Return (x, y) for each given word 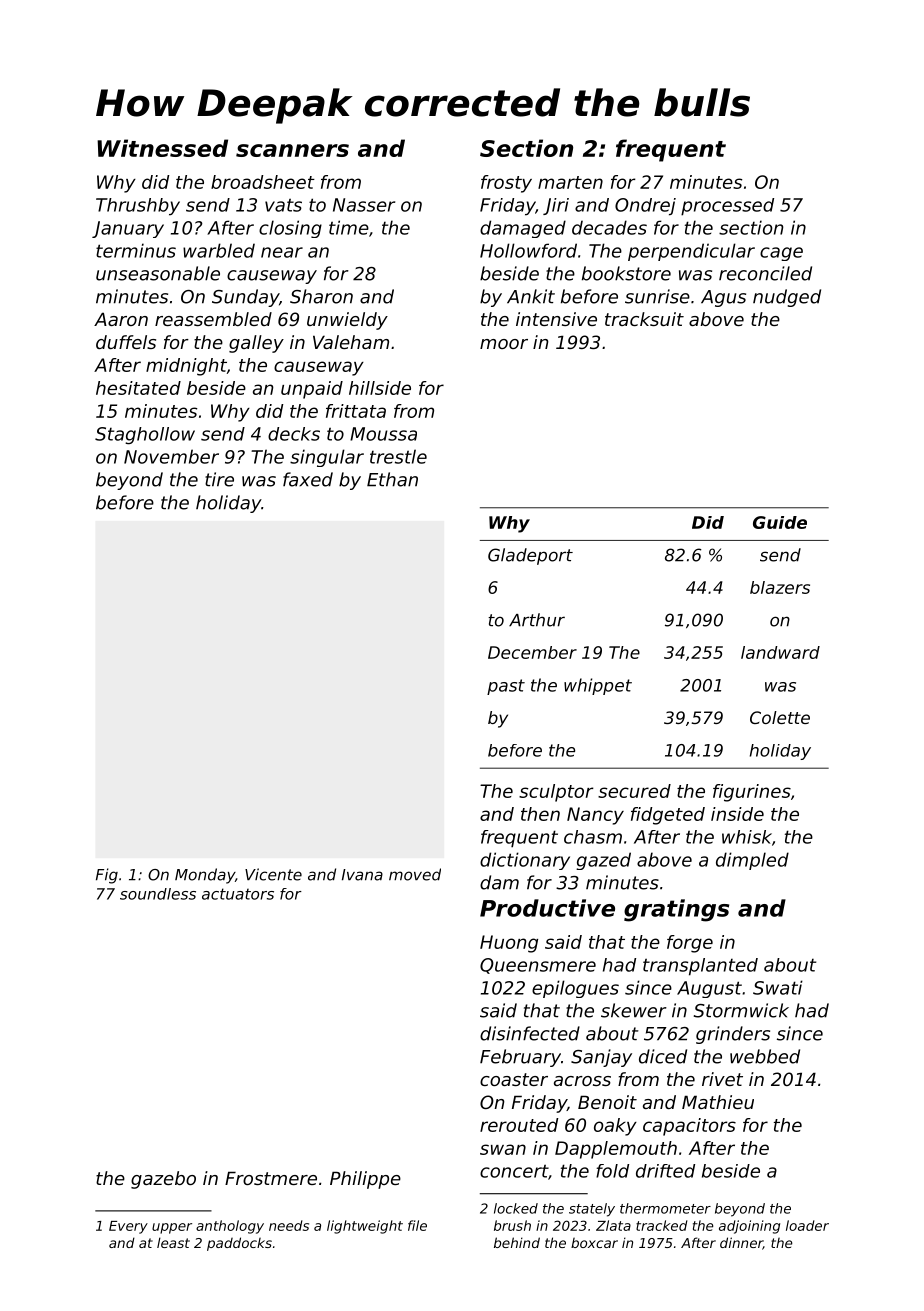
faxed (308, 479)
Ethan (392, 479)
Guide (780, 522)
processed (727, 207)
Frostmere (271, 1178)
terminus (136, 250)
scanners (292, 150)
